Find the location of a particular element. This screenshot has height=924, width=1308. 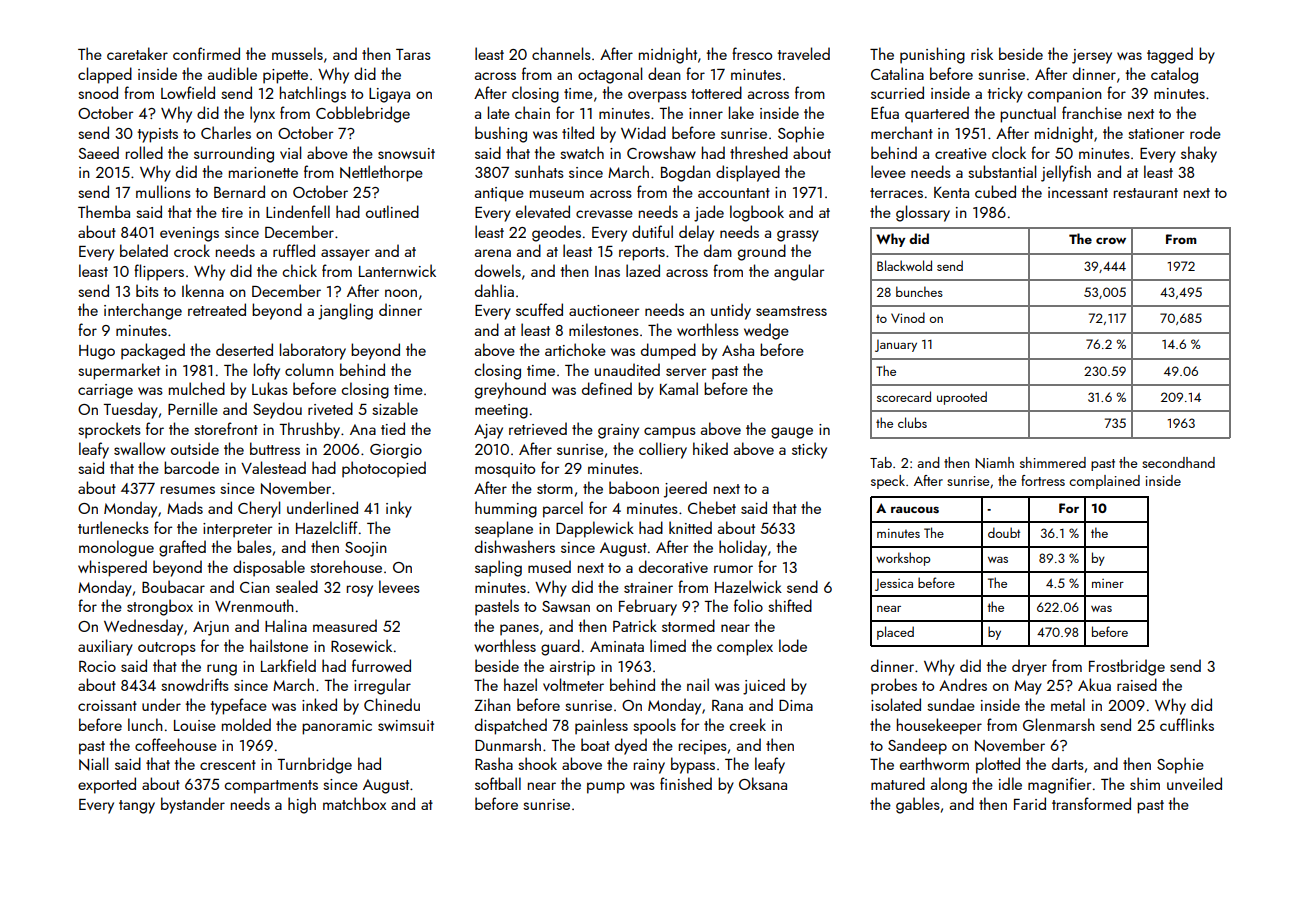

tricky is located at coordinates (1005, 94).
